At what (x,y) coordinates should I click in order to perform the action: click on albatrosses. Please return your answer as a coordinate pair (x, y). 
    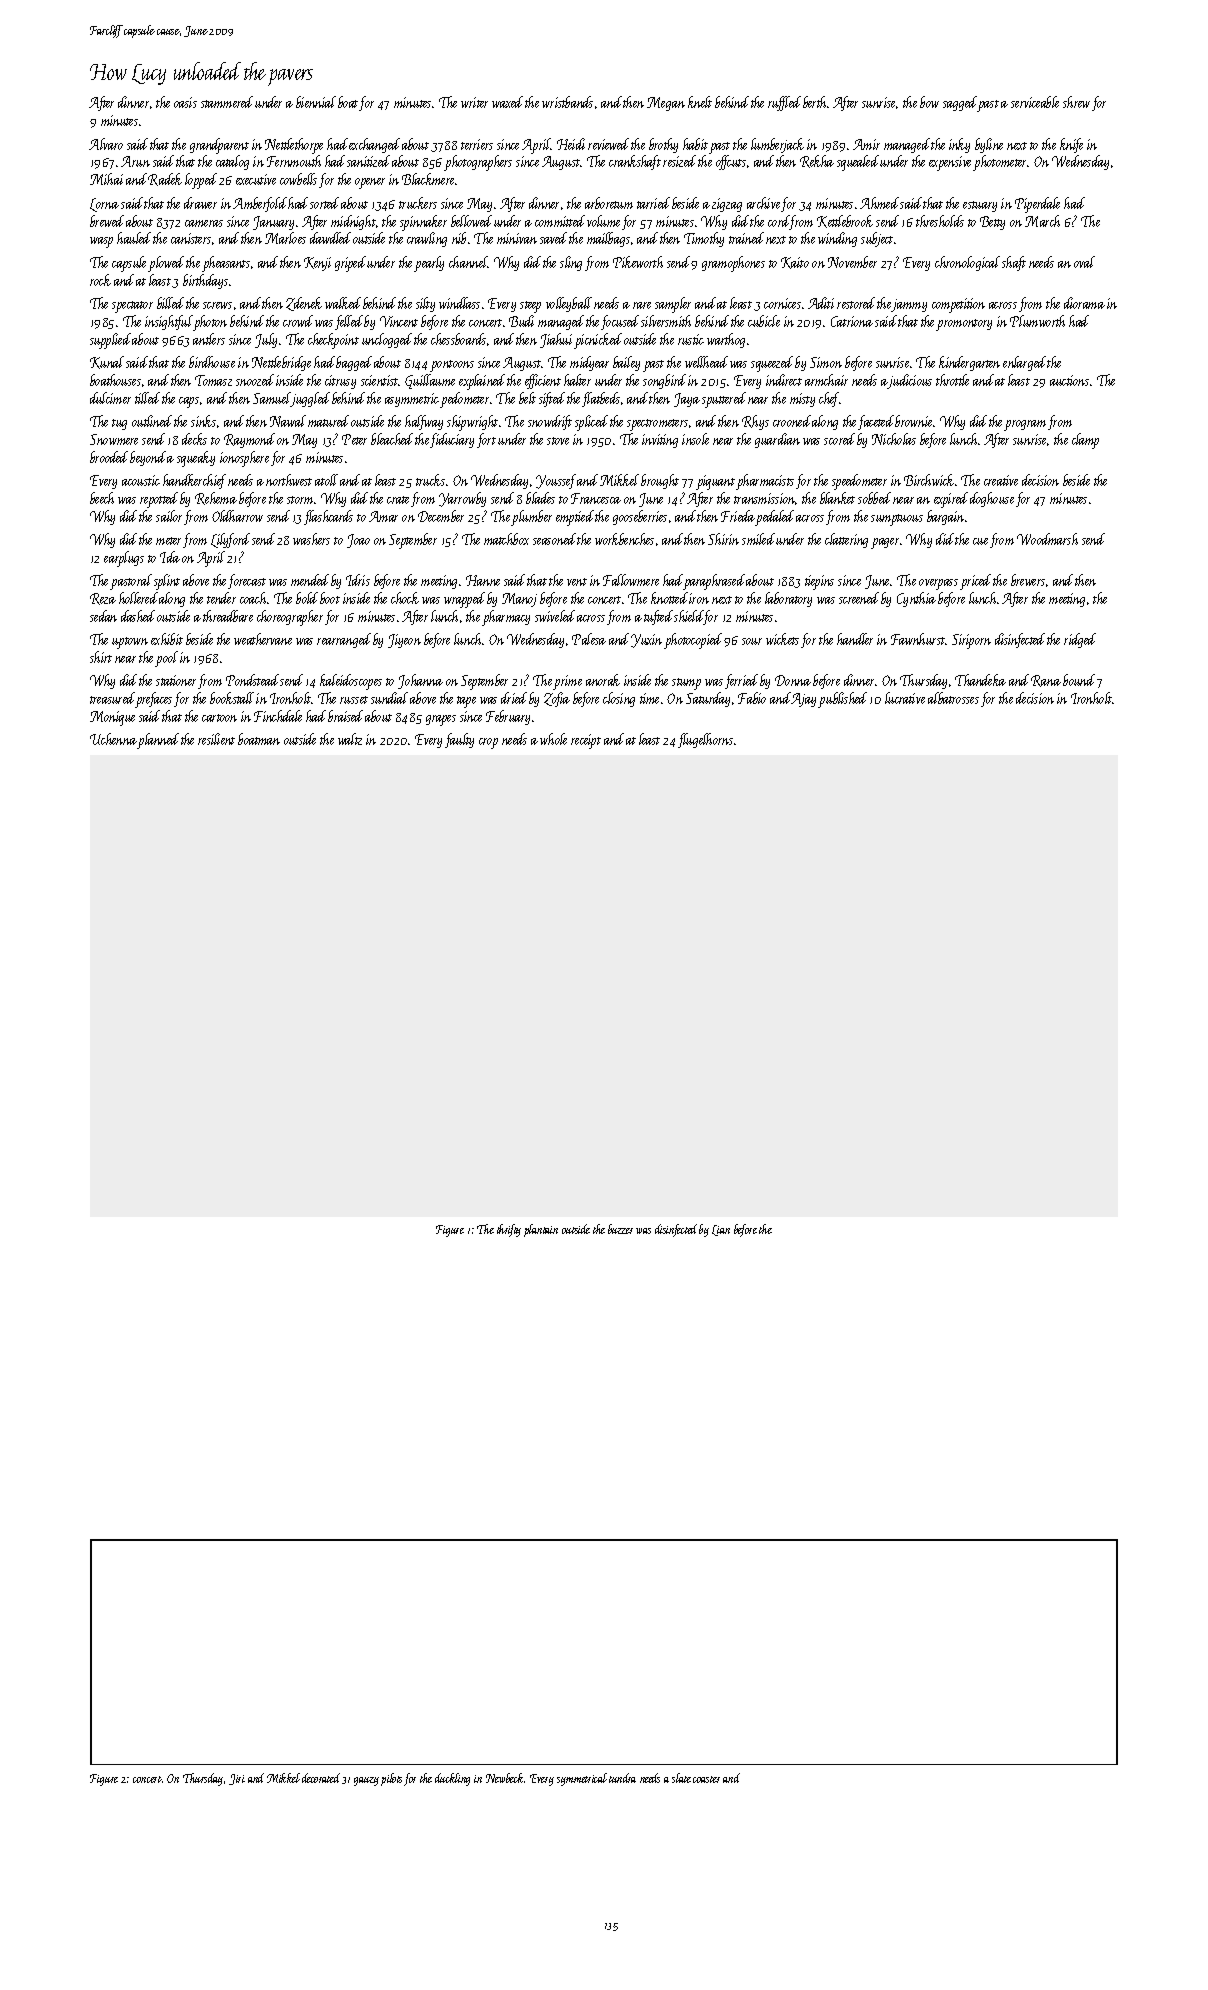
    Looking at the image, I should click on (953, 698).
